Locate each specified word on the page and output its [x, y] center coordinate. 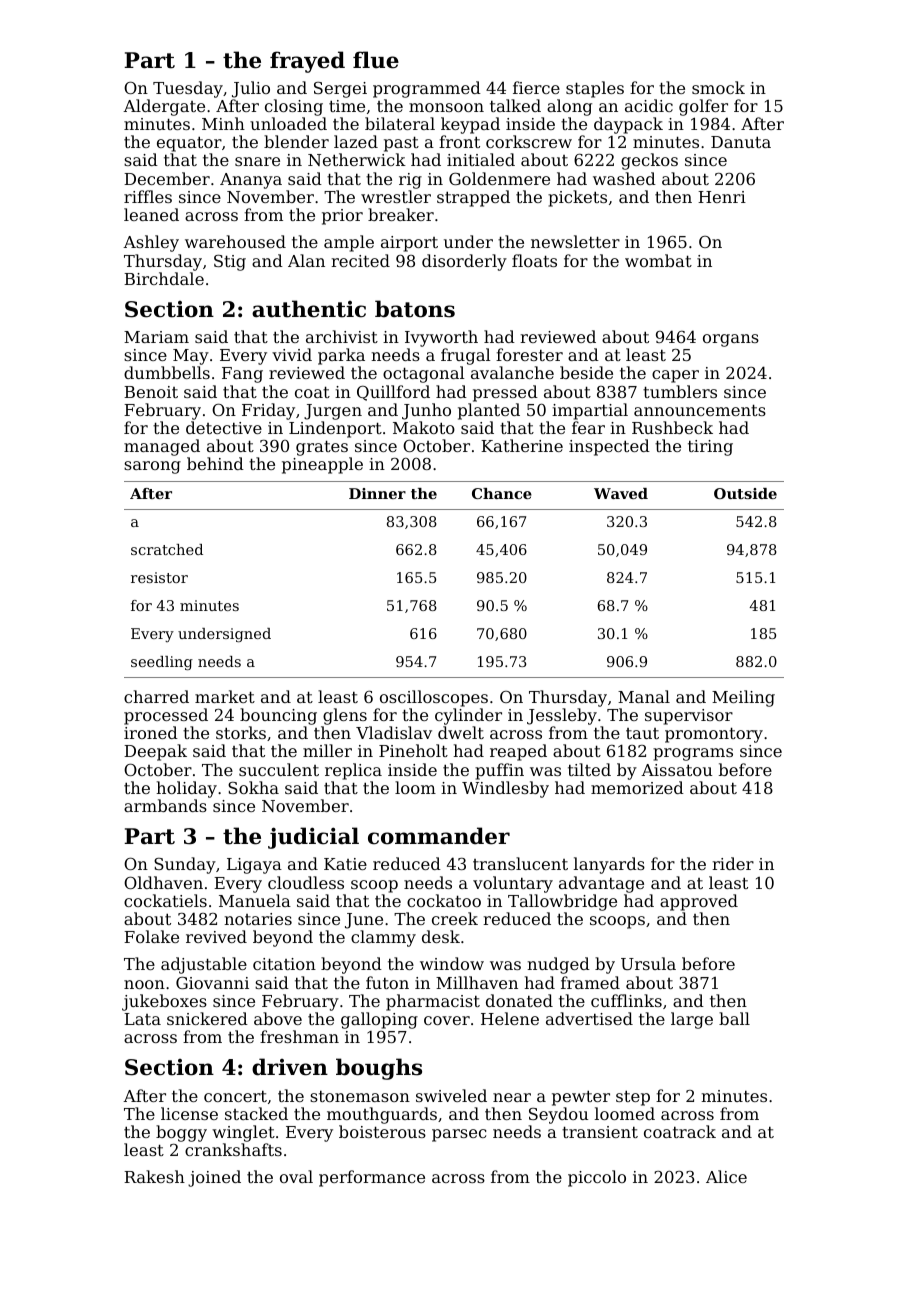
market [225, 696]
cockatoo [444, 900]
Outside [745, 493]
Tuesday [188, 89]
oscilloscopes [434, 698]
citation [284, 964]
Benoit [151, 392]
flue [376, 60]
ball [734, 1018]
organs [731, 340]
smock [718, 87]
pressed [505, 393]
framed [590, 982]
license [189, 1113]
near [512, 1097]
